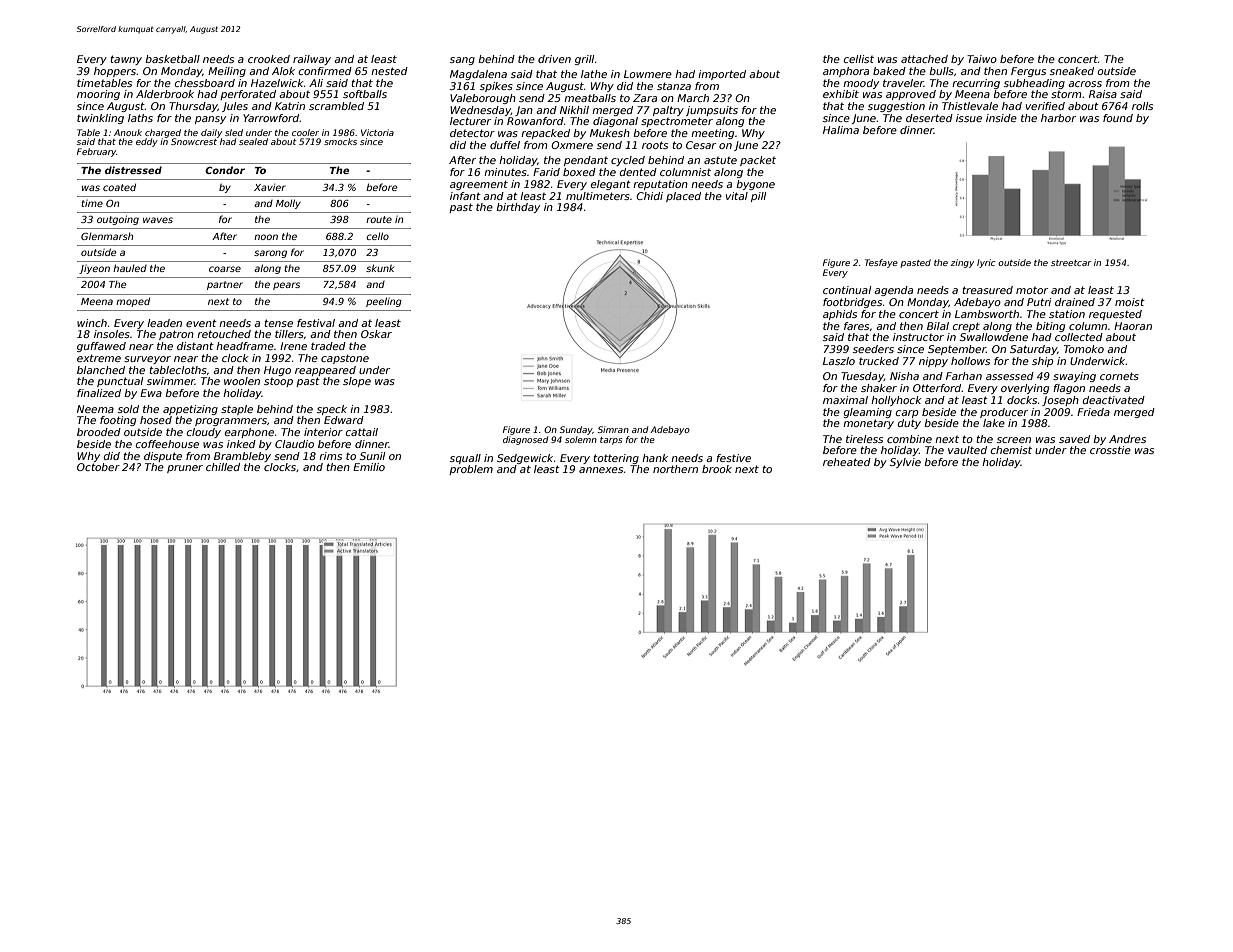  Describe the element at coordinates (312, 60) in the image. I see `railway` at that location.
